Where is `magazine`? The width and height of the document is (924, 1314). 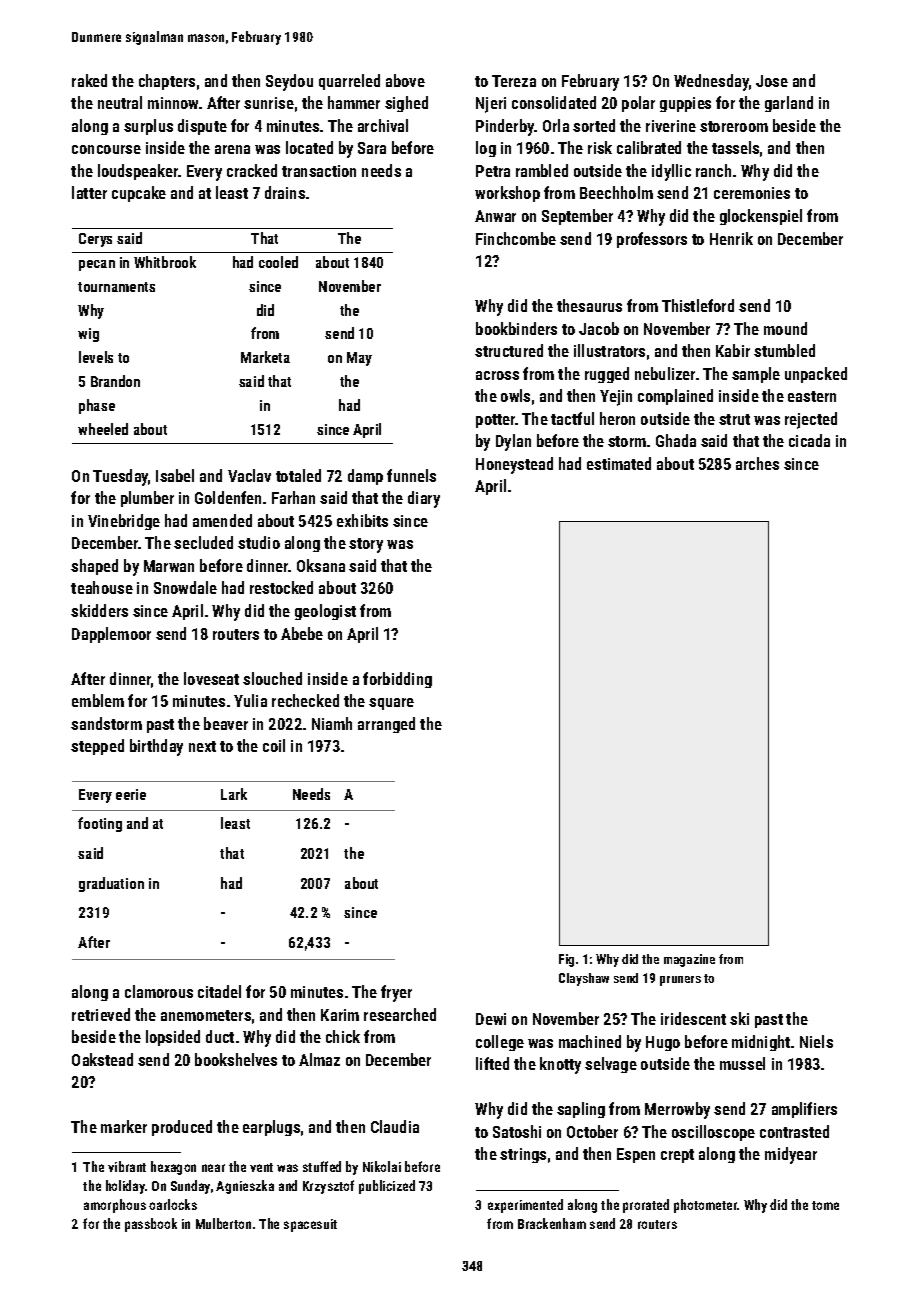
magazine is located at coordinates (689, 960).
